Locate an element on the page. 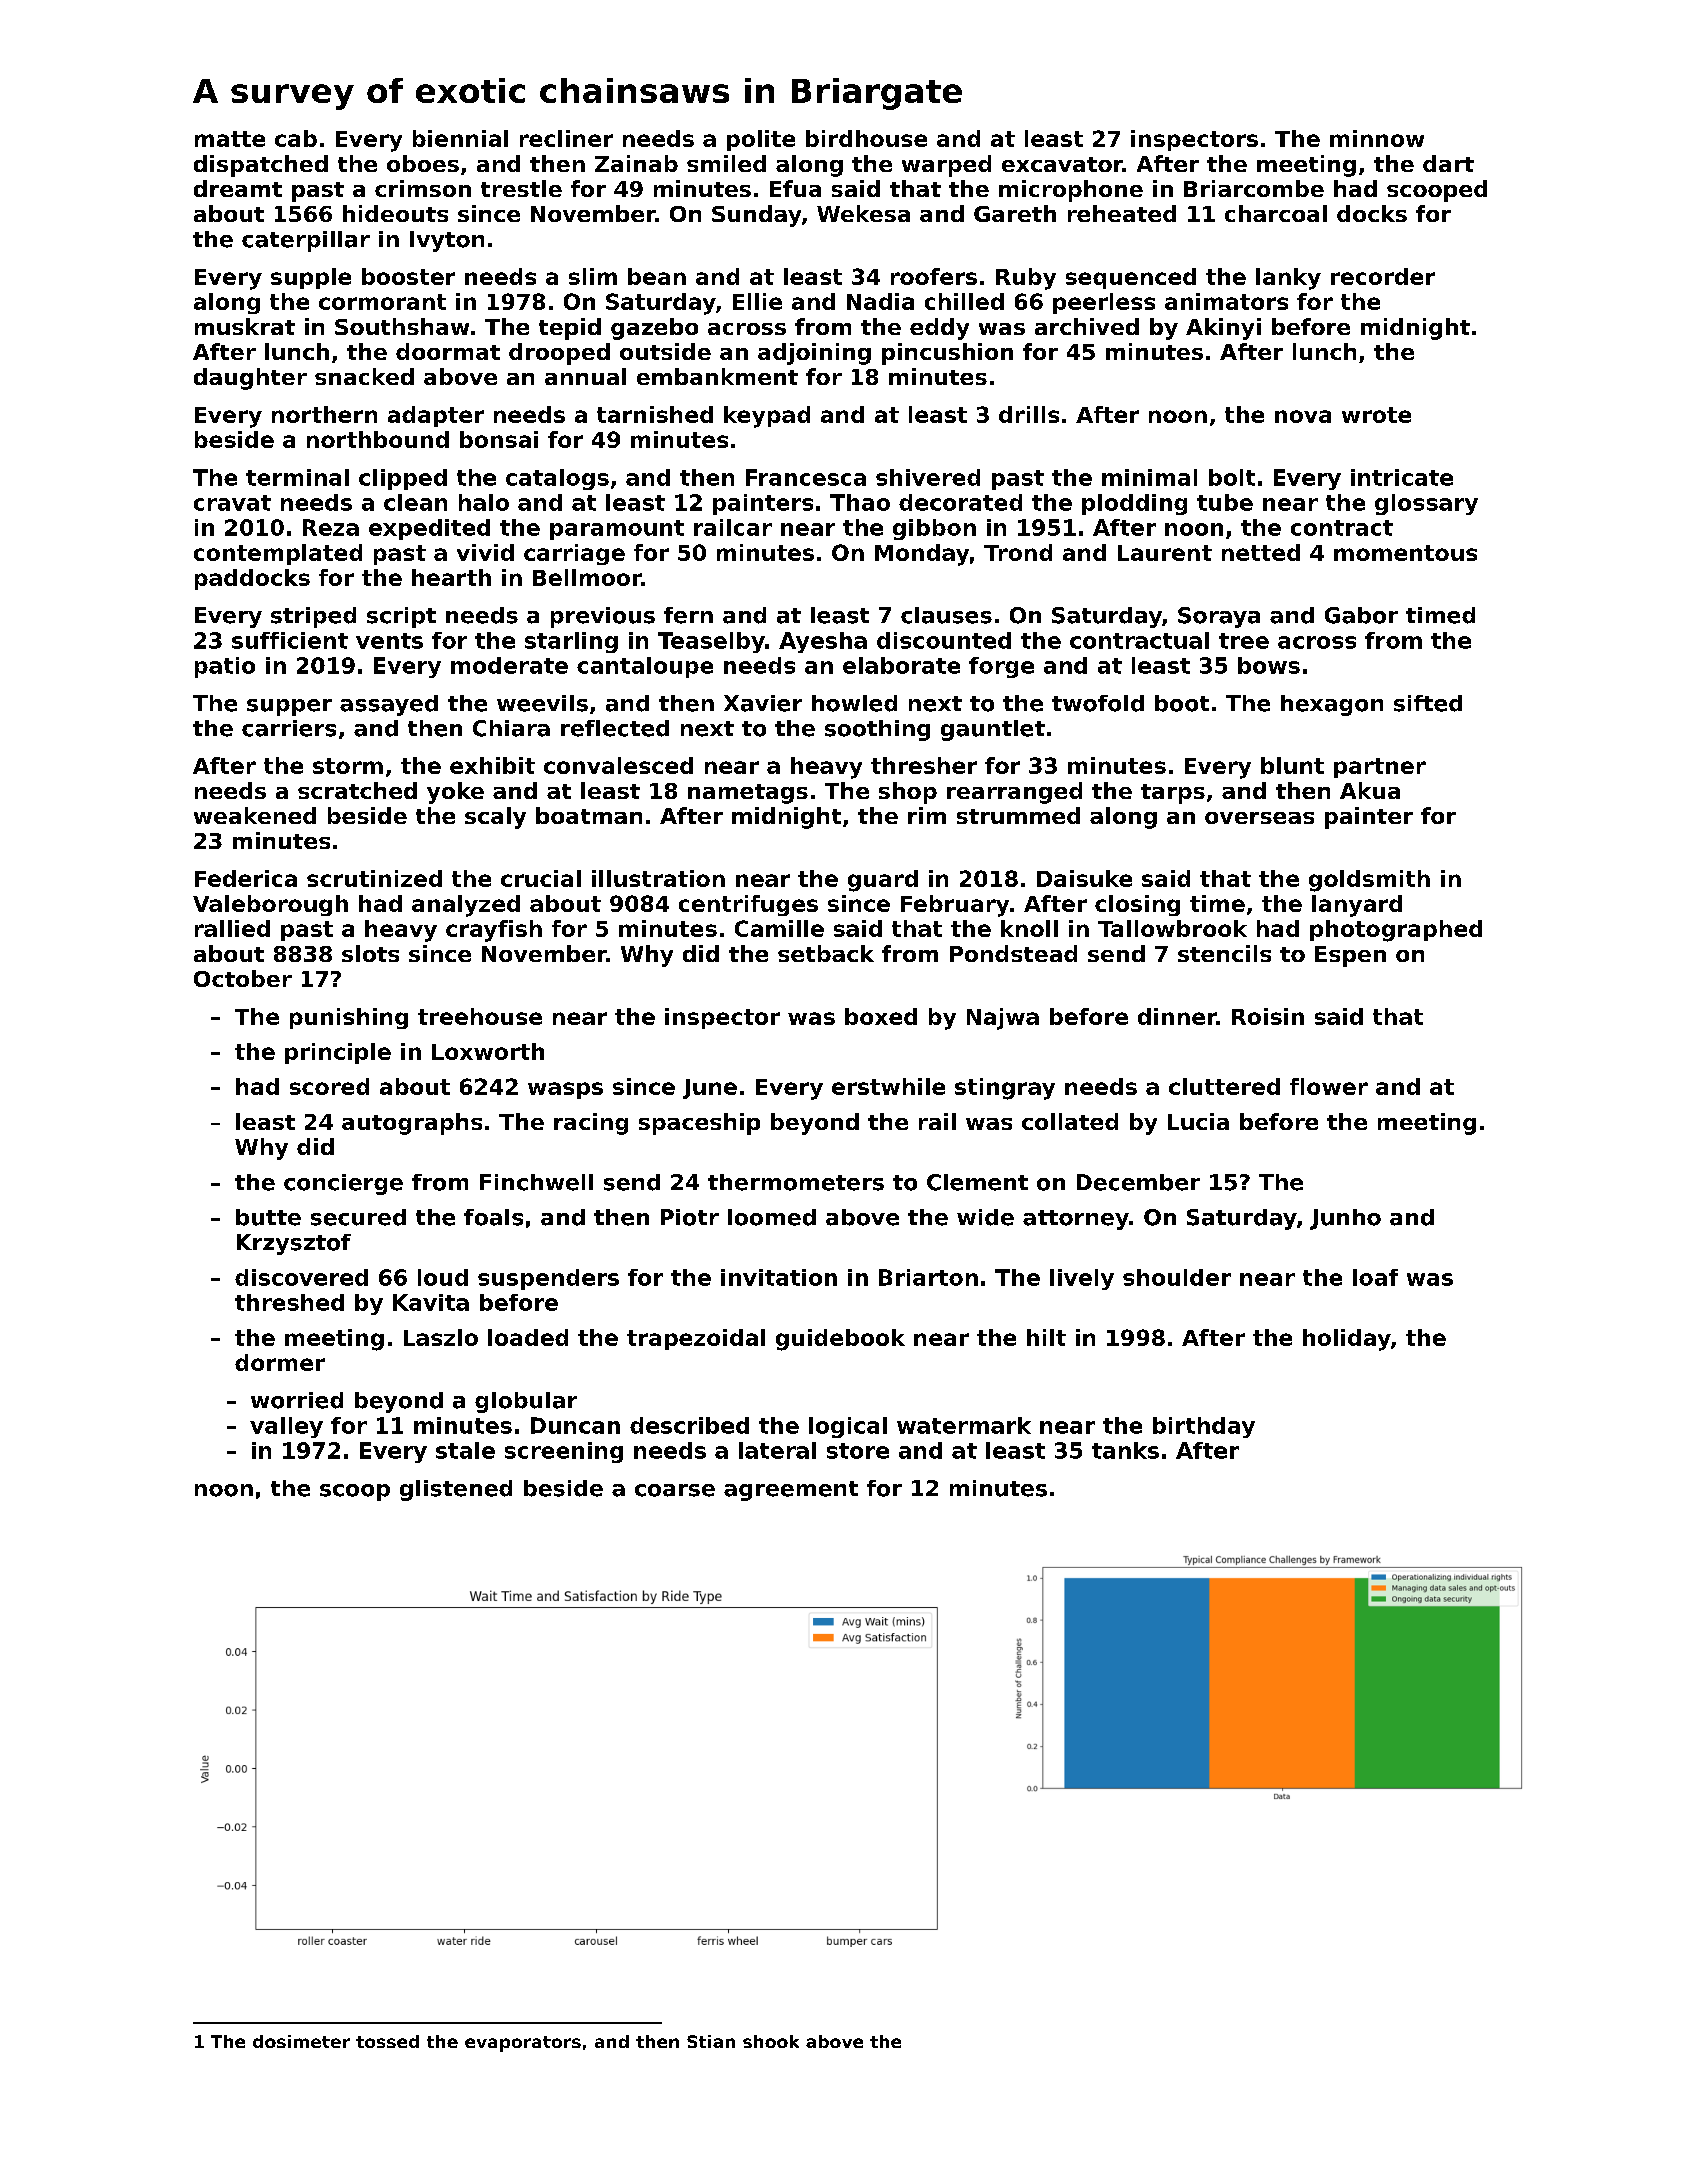 Image resolution: width=1683 pixels, height=2178 pixels. supple is located at coordinates (311, 278).
